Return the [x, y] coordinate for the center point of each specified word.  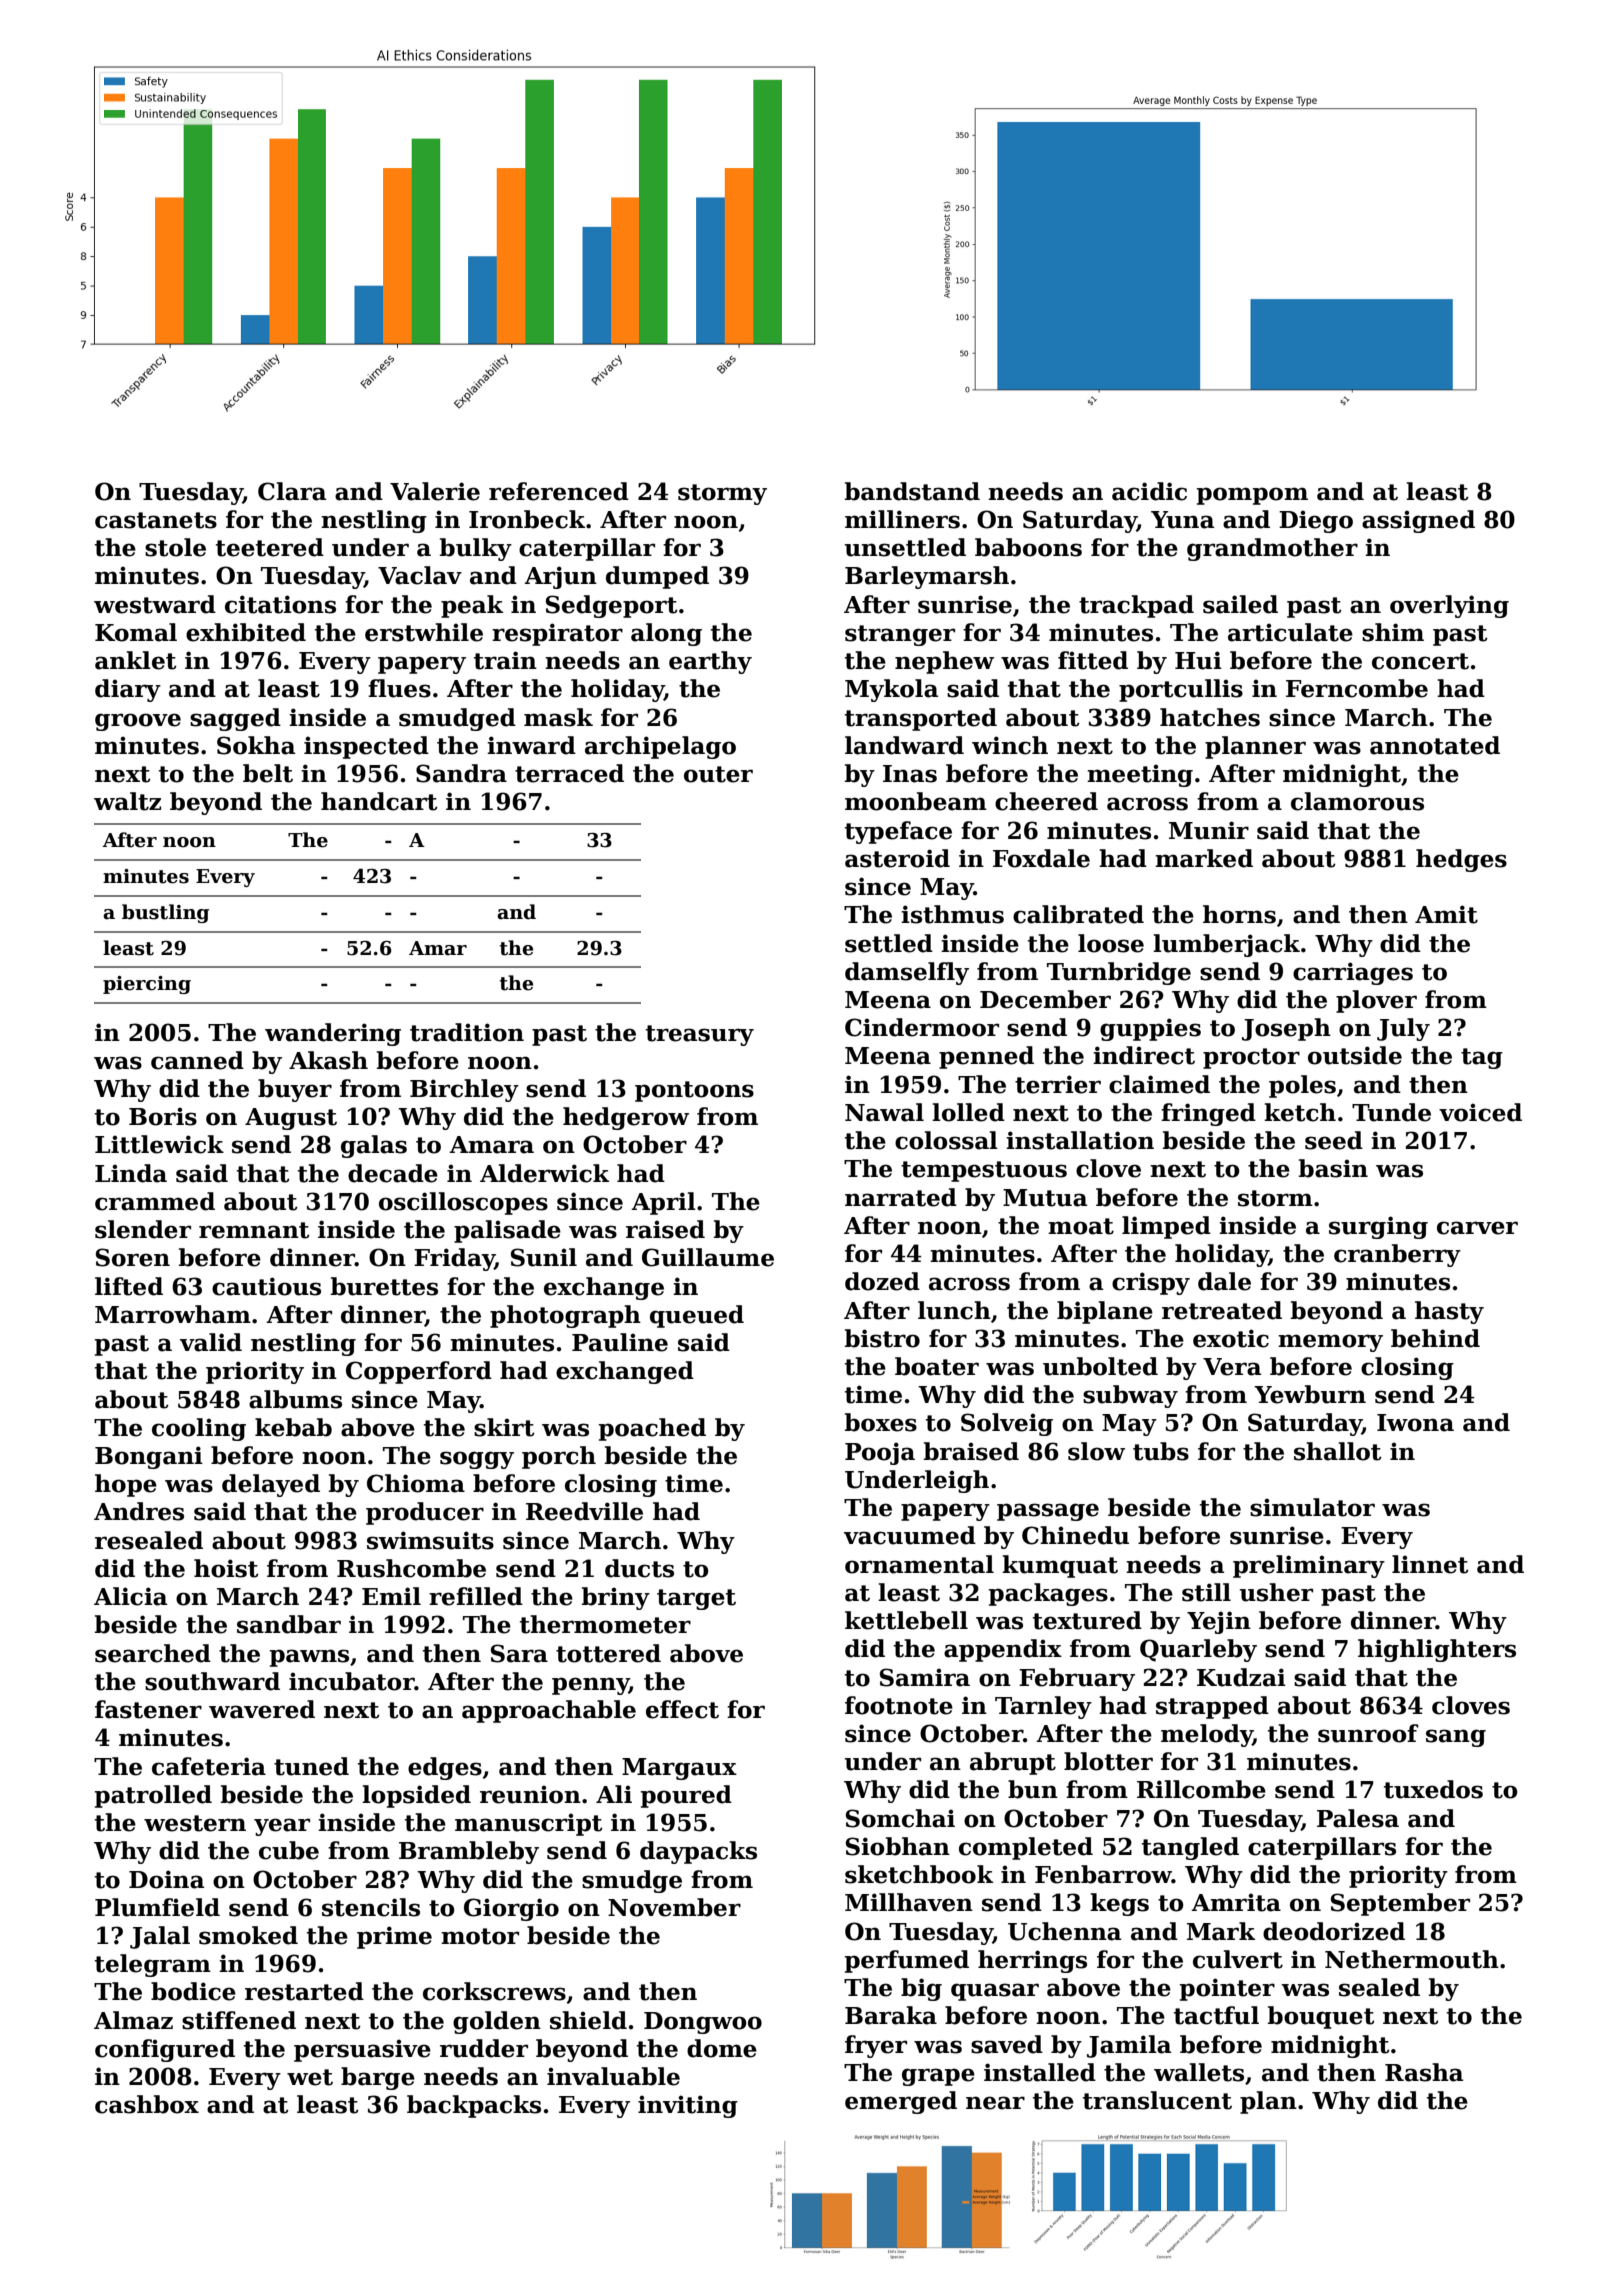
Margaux [679, 1769]
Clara [292, 491]
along [666, 634]
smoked [248, 1935]
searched [153, 1653]
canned [197, 1060]
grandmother [1272, 549]
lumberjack [1226, 945]
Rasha [1424, 2072]
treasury [700, 1035]
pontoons [694, 1091]
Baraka [891, 2015]
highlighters [1437, 1650]
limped [1166, 1227]
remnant [254, 1230]
